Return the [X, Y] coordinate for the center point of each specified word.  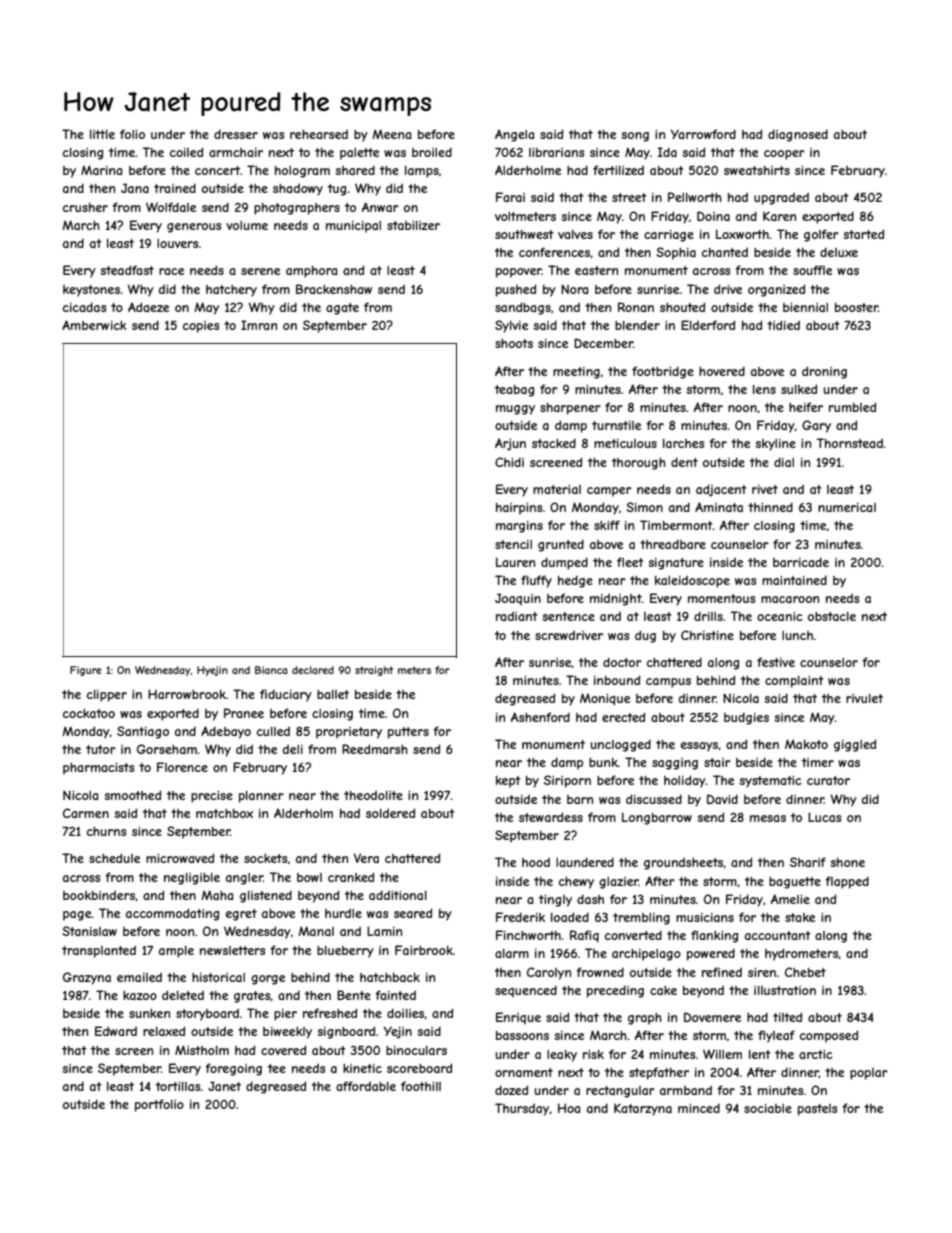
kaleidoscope [692, 582]
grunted [561, 545]
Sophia [676, 253]
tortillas [178, 1086]
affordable [366, 1086]
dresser [236, 134]
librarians [556, 152]
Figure [85, 671]
